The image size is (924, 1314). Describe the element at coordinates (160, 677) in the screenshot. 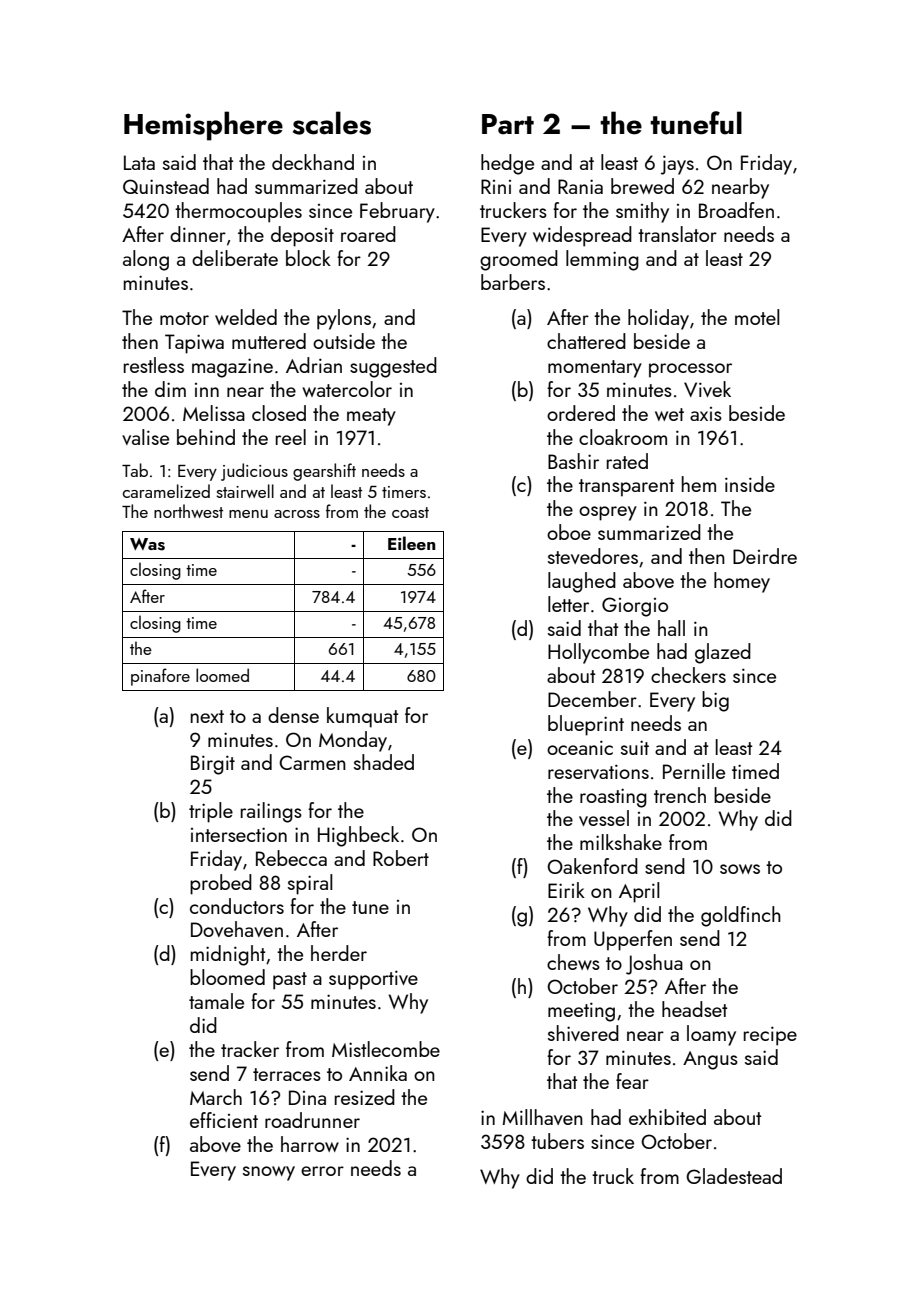

I see `pinafore` at that location.
